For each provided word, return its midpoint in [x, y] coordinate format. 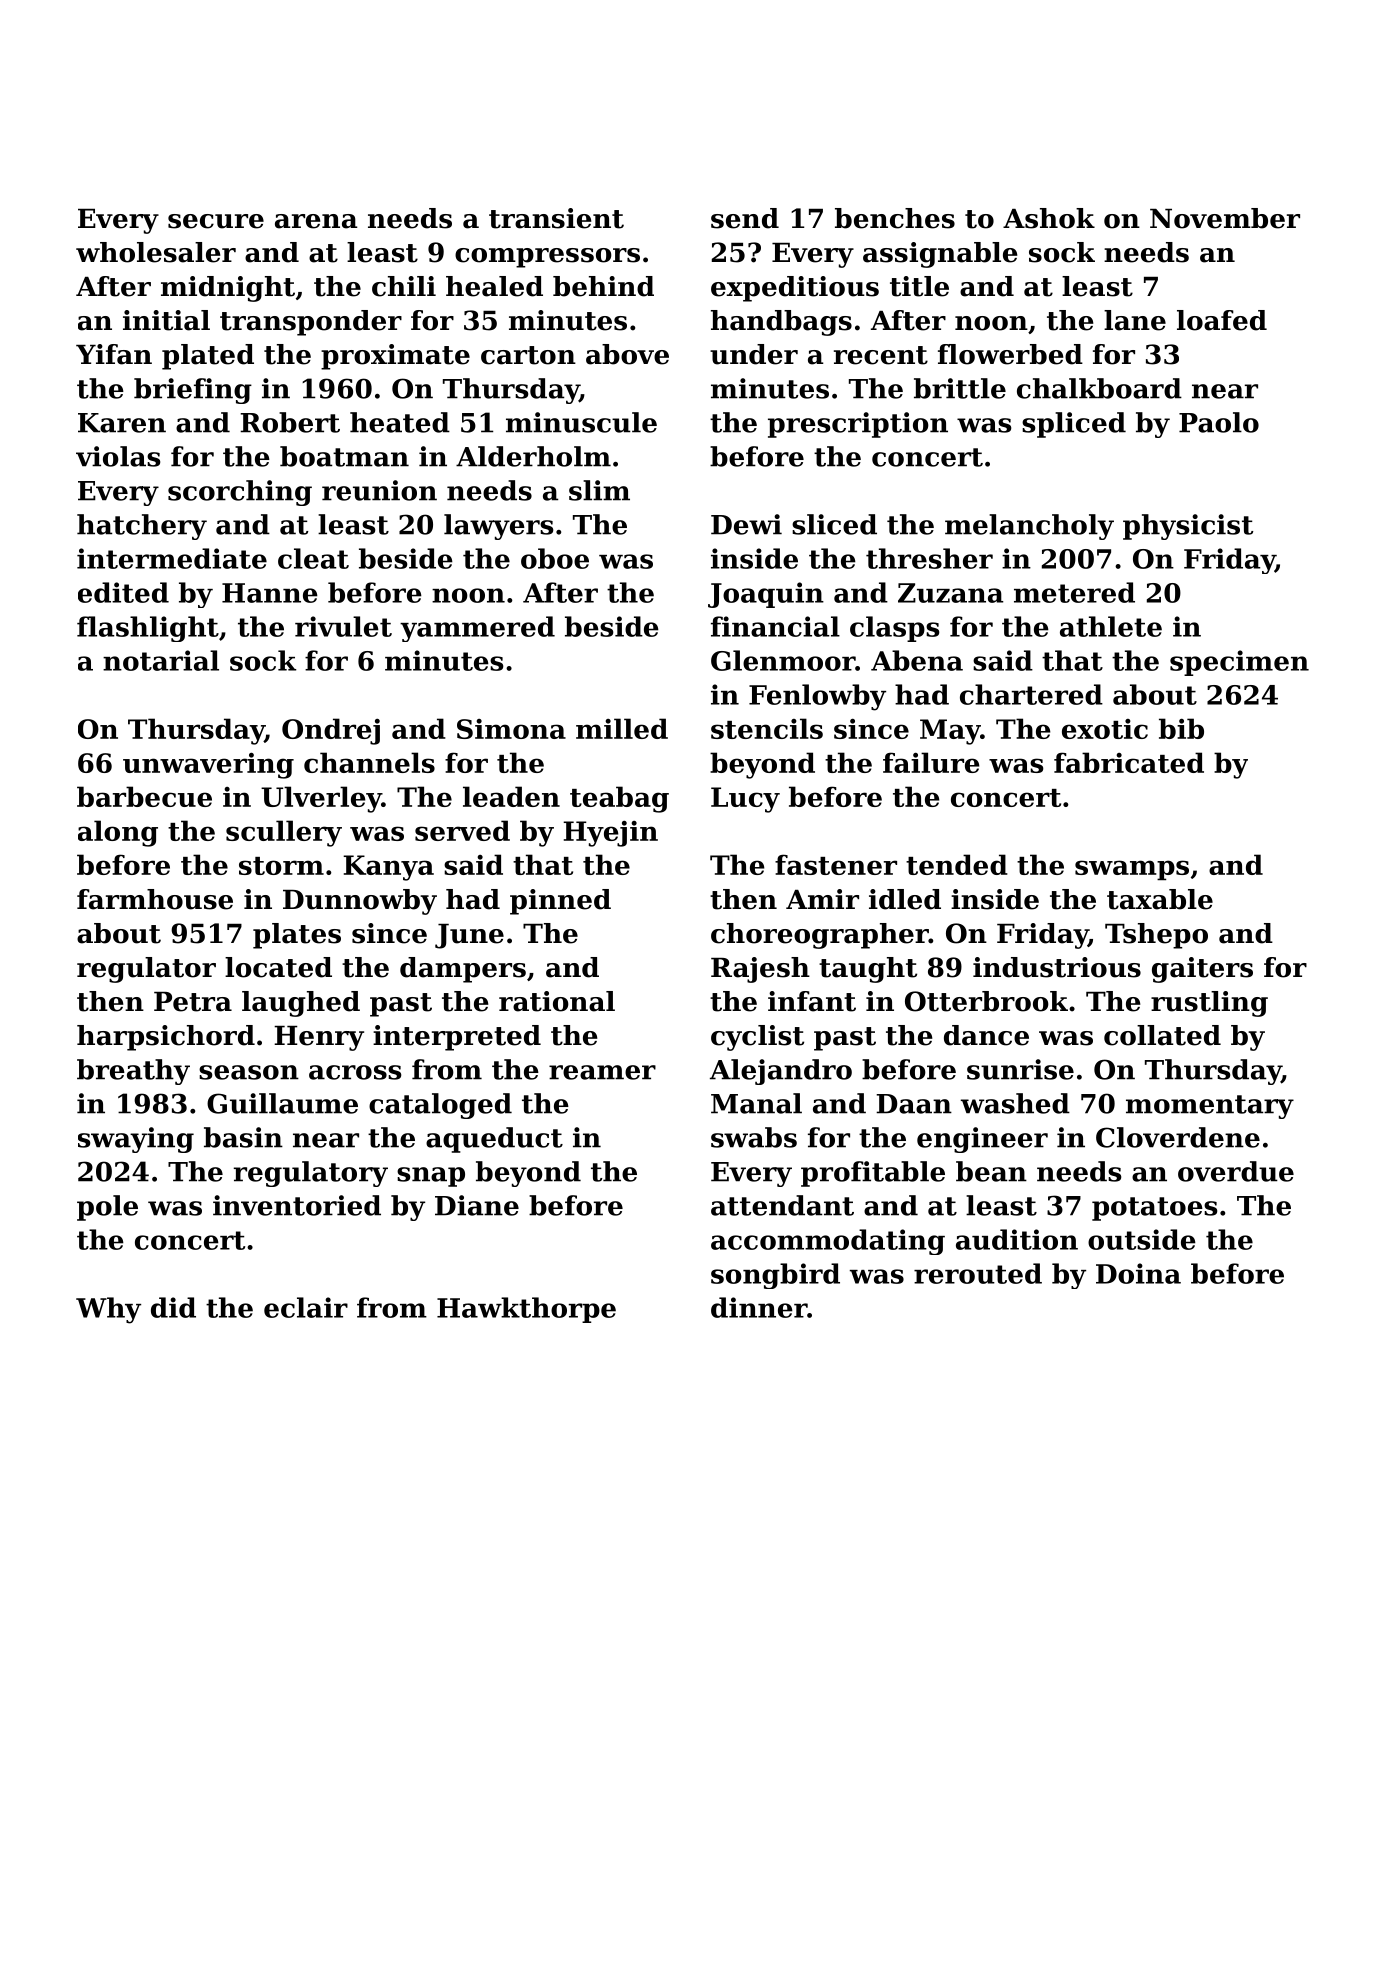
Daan [914, 1104]
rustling [1209, 1004]
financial [775, 626]
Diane [477, 1205]
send [745, 218]
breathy [133, 1072]
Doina [1138, 1273]
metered [1074, 592]
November [1225, 218]
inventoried [297, 1205]
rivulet [343, 626]
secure [216, 221]
